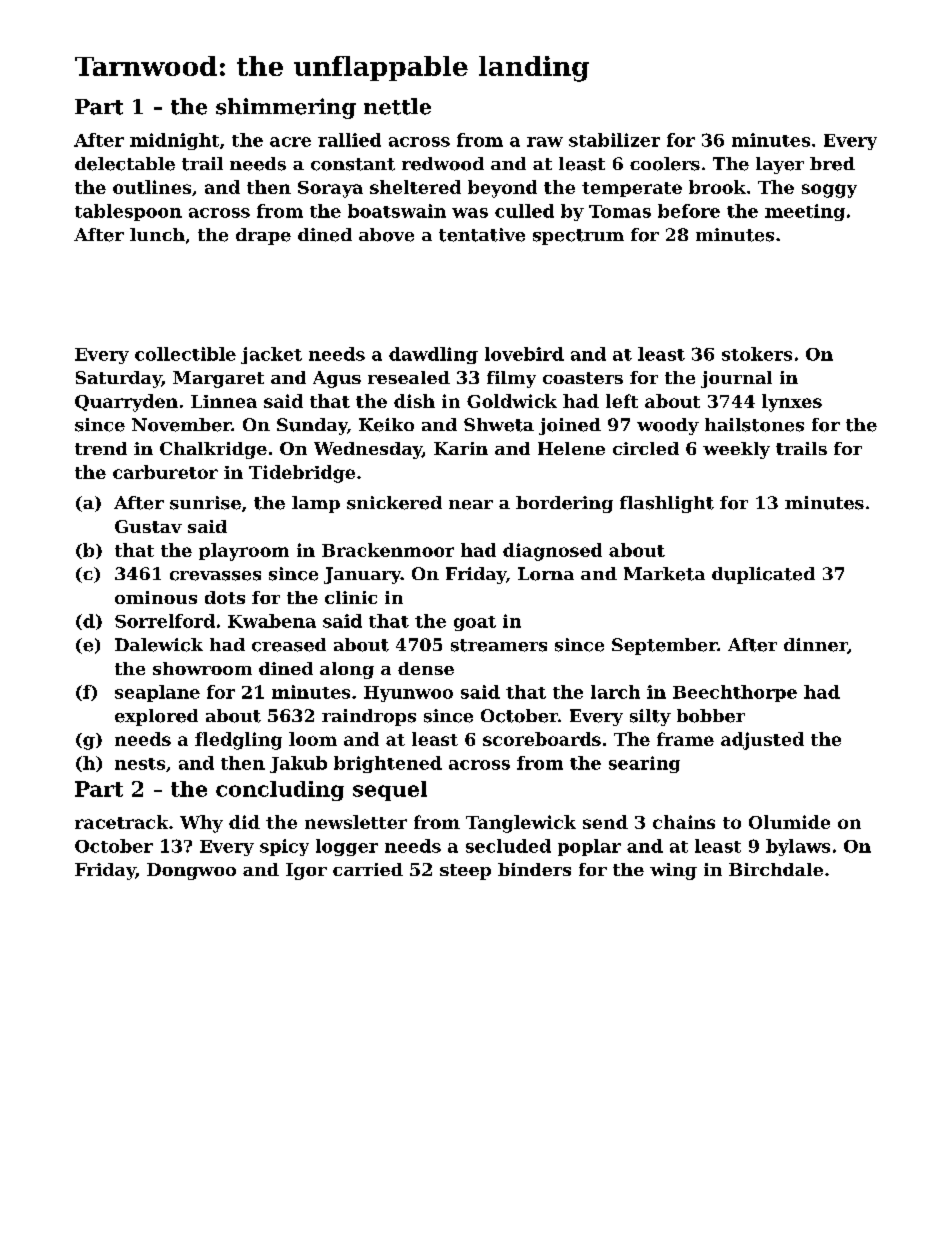 The height and width of the screenshot is (1233, 952). I want to click on lovebird, so click(524, 354).
